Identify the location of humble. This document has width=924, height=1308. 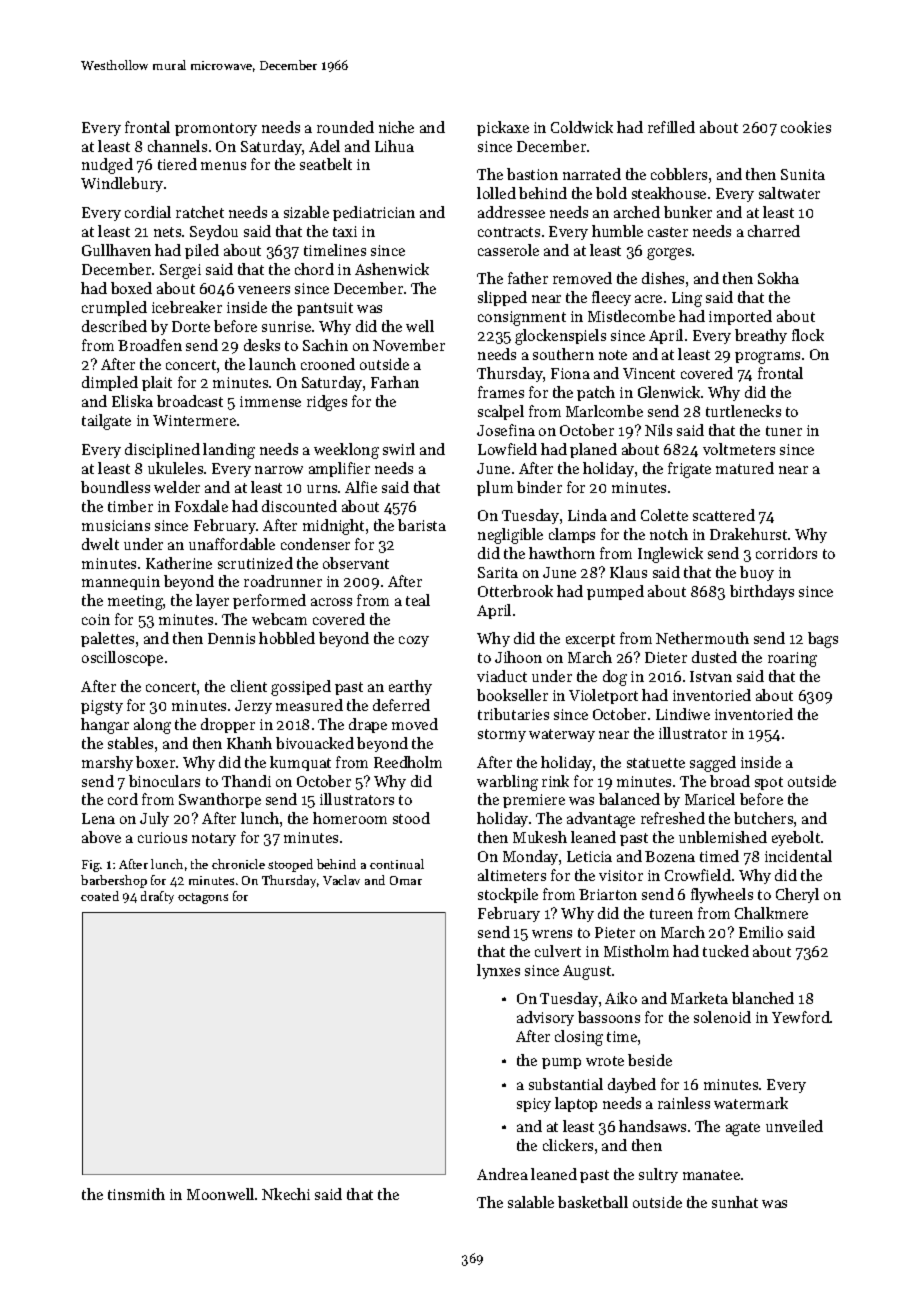
(617, 231).
